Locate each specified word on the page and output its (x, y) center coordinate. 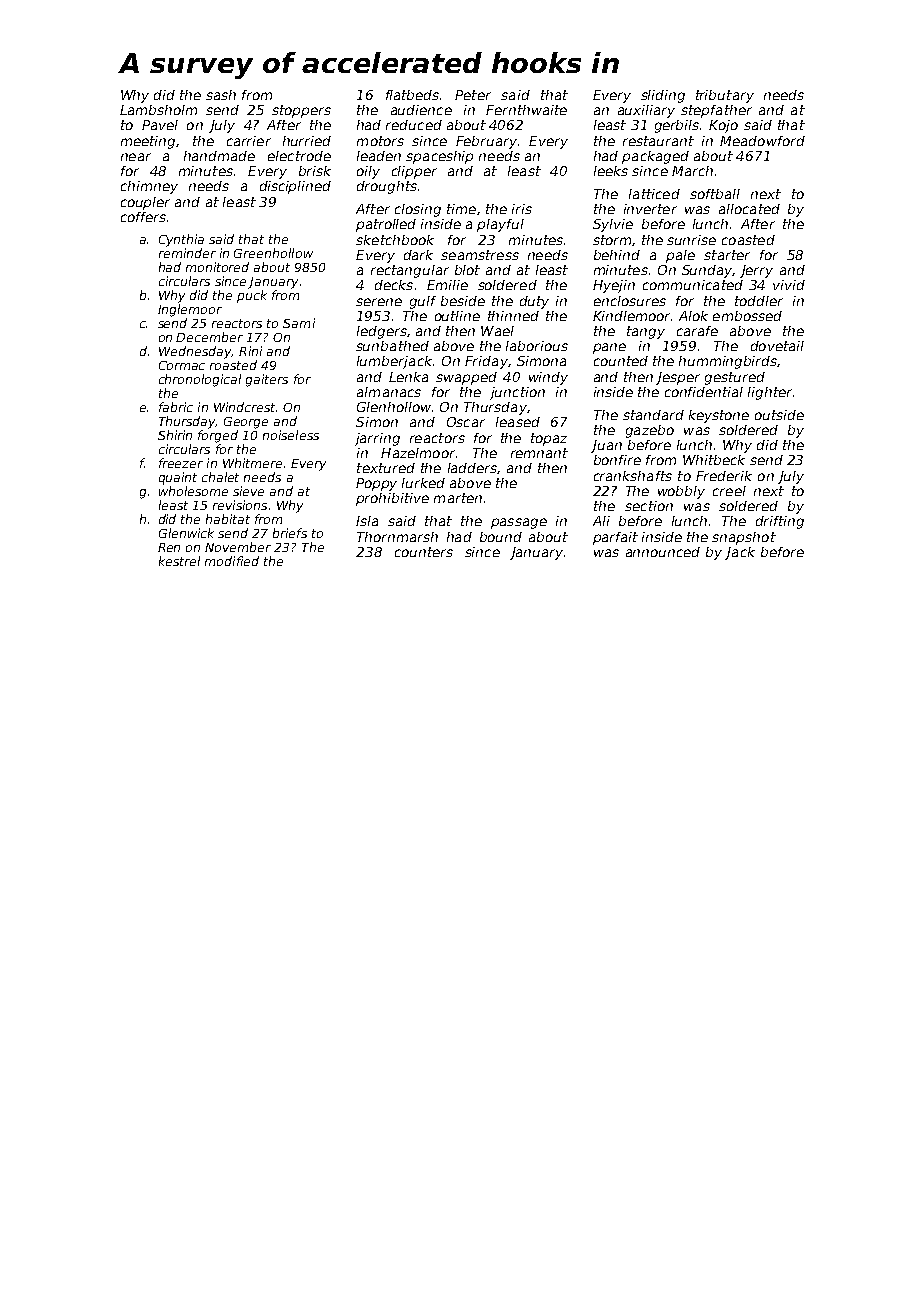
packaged (655, 157)
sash (221, 95)
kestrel (179, 561)
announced (663, 552)
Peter (473, 95)
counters (424, 552)
